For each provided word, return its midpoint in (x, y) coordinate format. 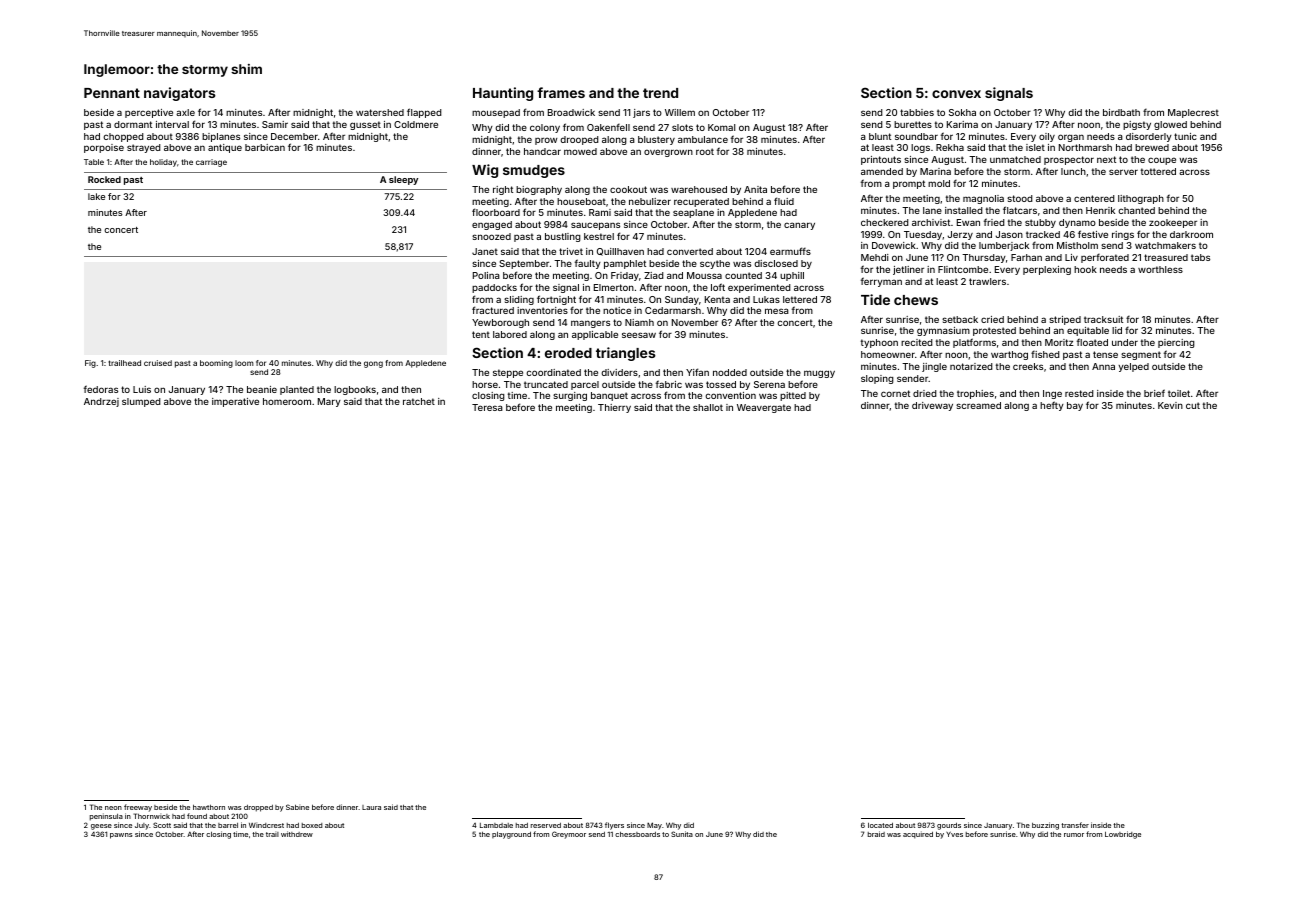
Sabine (297, 807)
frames (561, 92)
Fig (90, 364)
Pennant (112, 93)
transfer (1075, 825)
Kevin (1170, 405)
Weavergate (764, 408)
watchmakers (1165, 245)
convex (956, 94)
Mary (329, 402)
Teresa (487, 407)
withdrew (297, 834)
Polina (486, 275)
